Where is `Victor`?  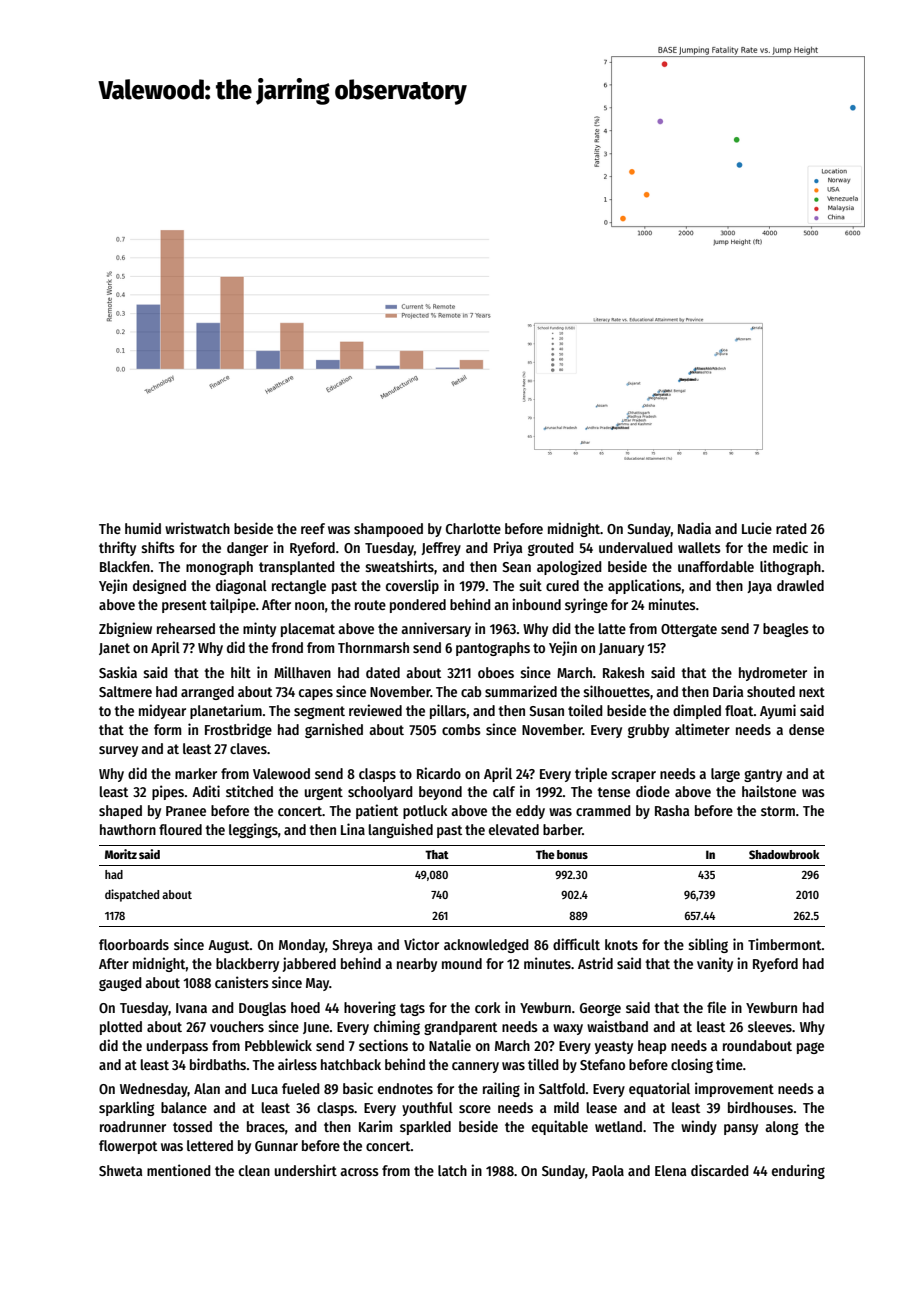 Victor is located at coordinates (421, 944).
